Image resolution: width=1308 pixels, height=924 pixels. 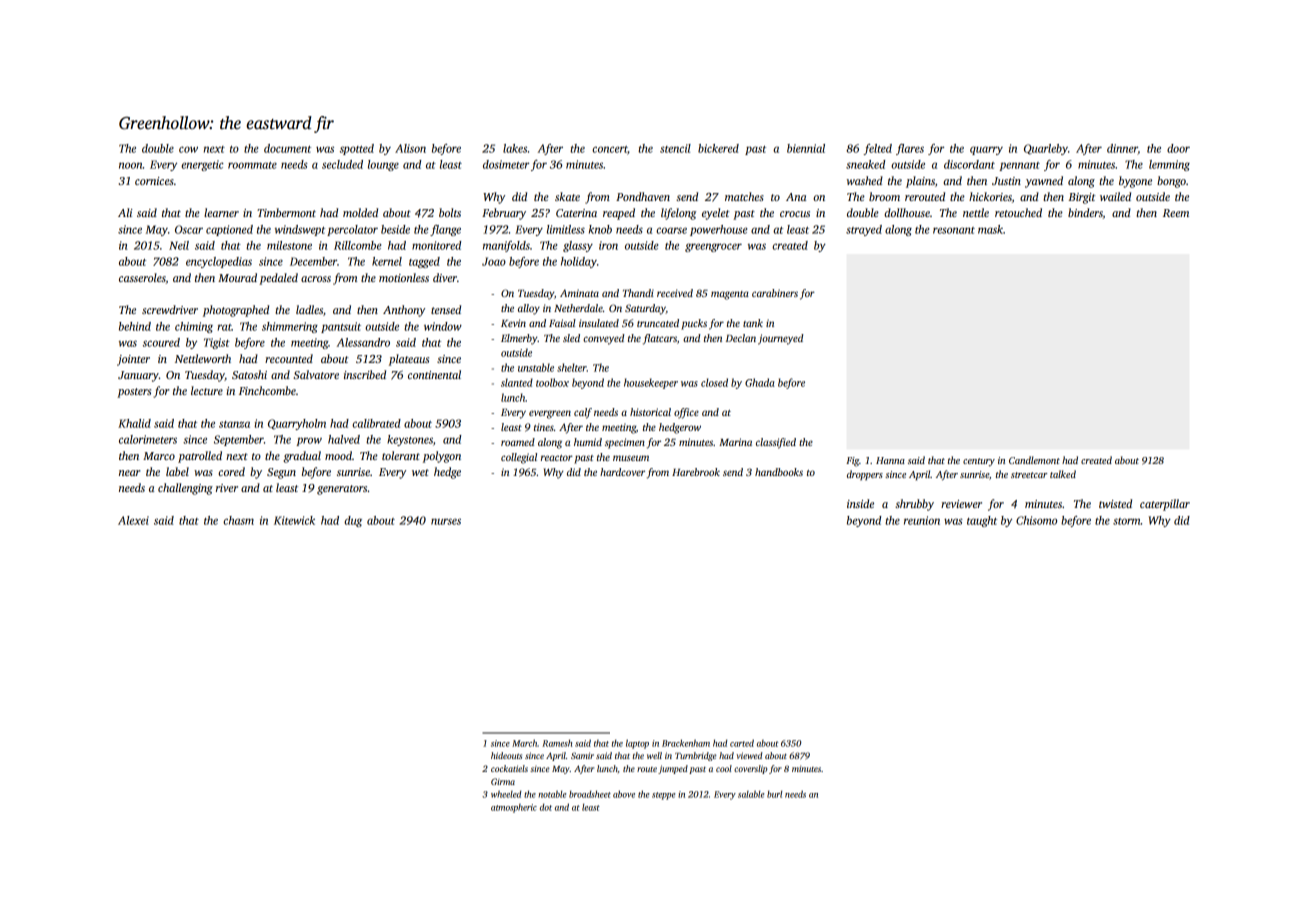 I want to click on viewed, so click(x=749, y=755).
